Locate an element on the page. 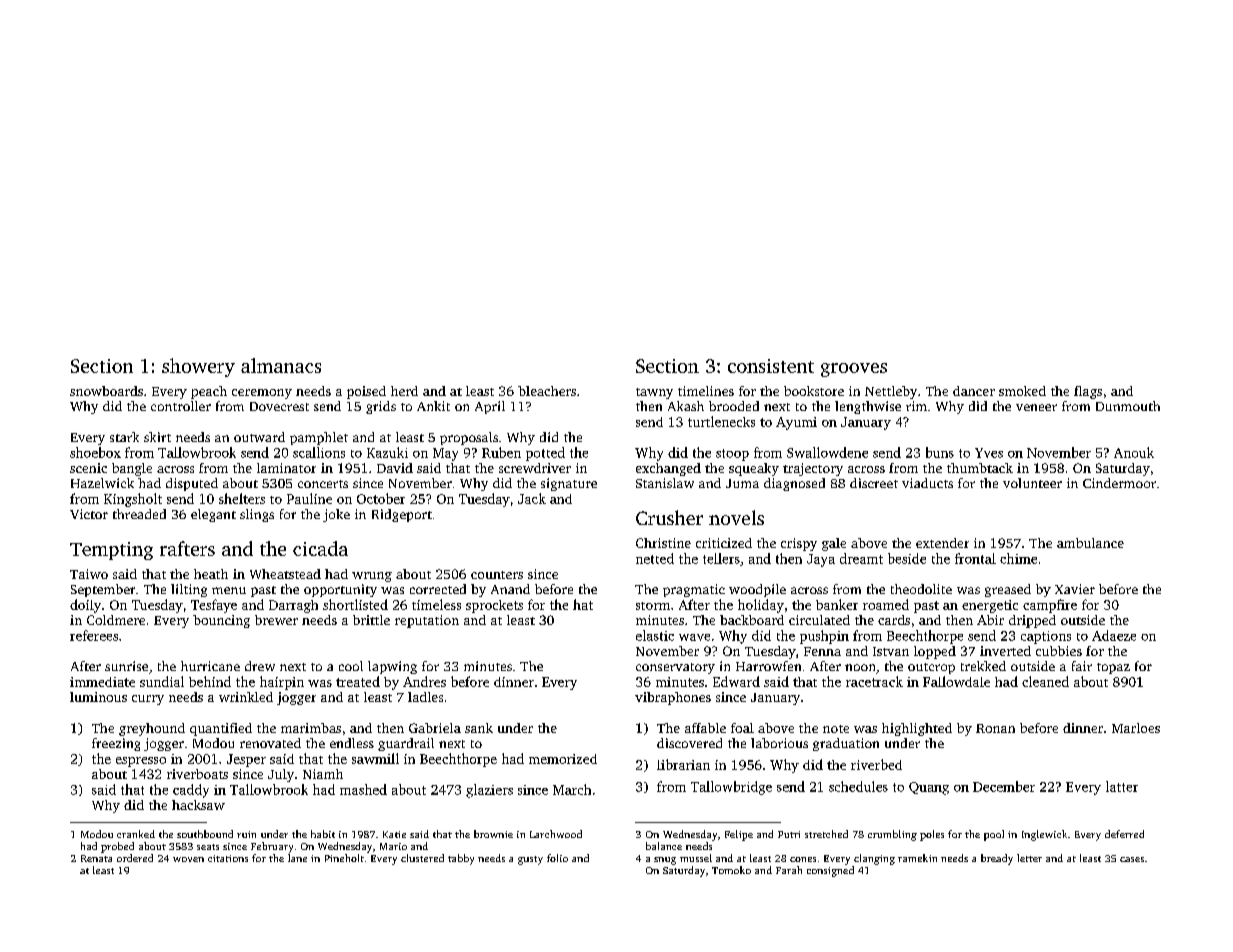 This document has width=1233, height=952. lane is located at coordinates (297, 858).
